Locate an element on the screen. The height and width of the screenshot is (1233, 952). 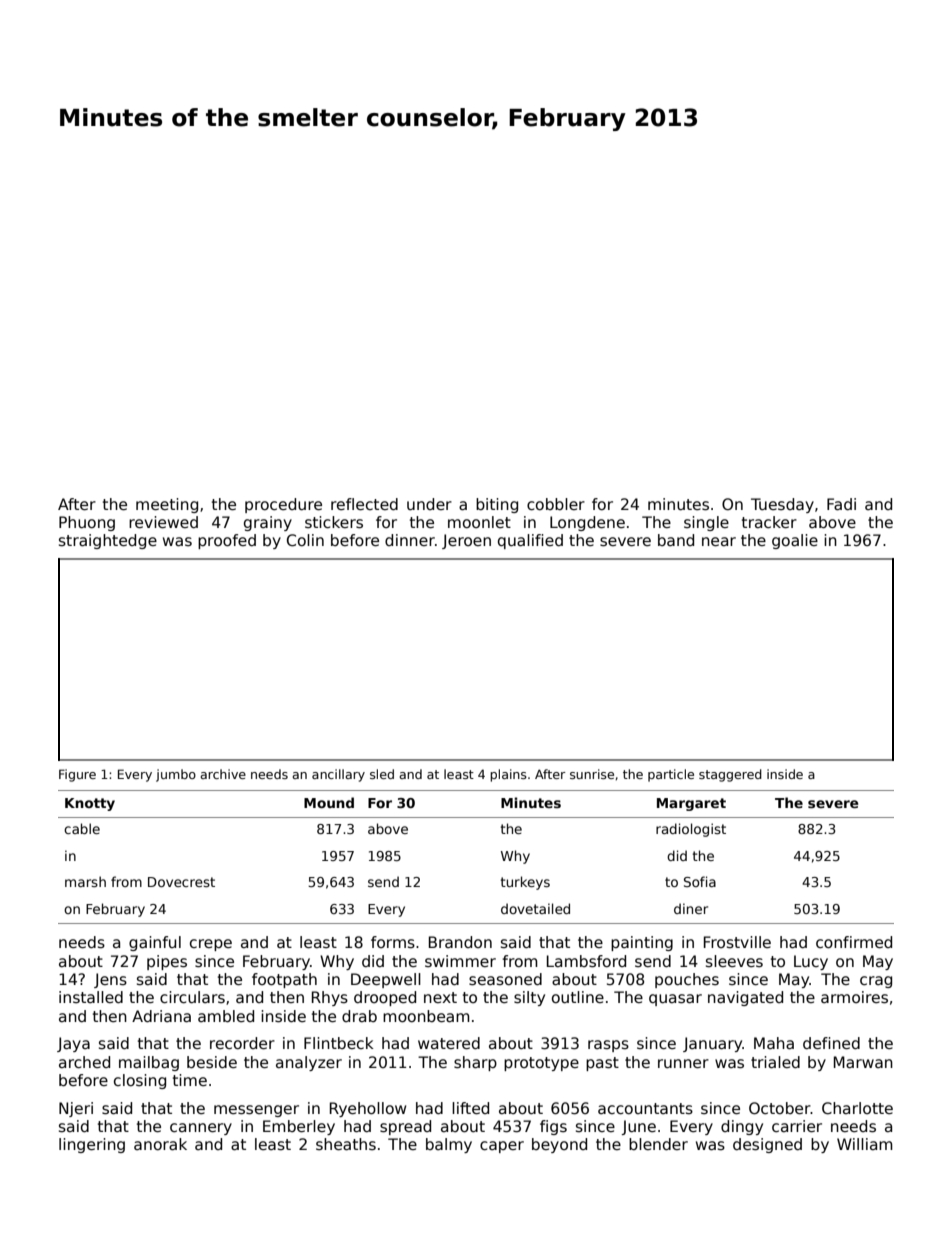
meeting is located at coordinates (167, 505).
